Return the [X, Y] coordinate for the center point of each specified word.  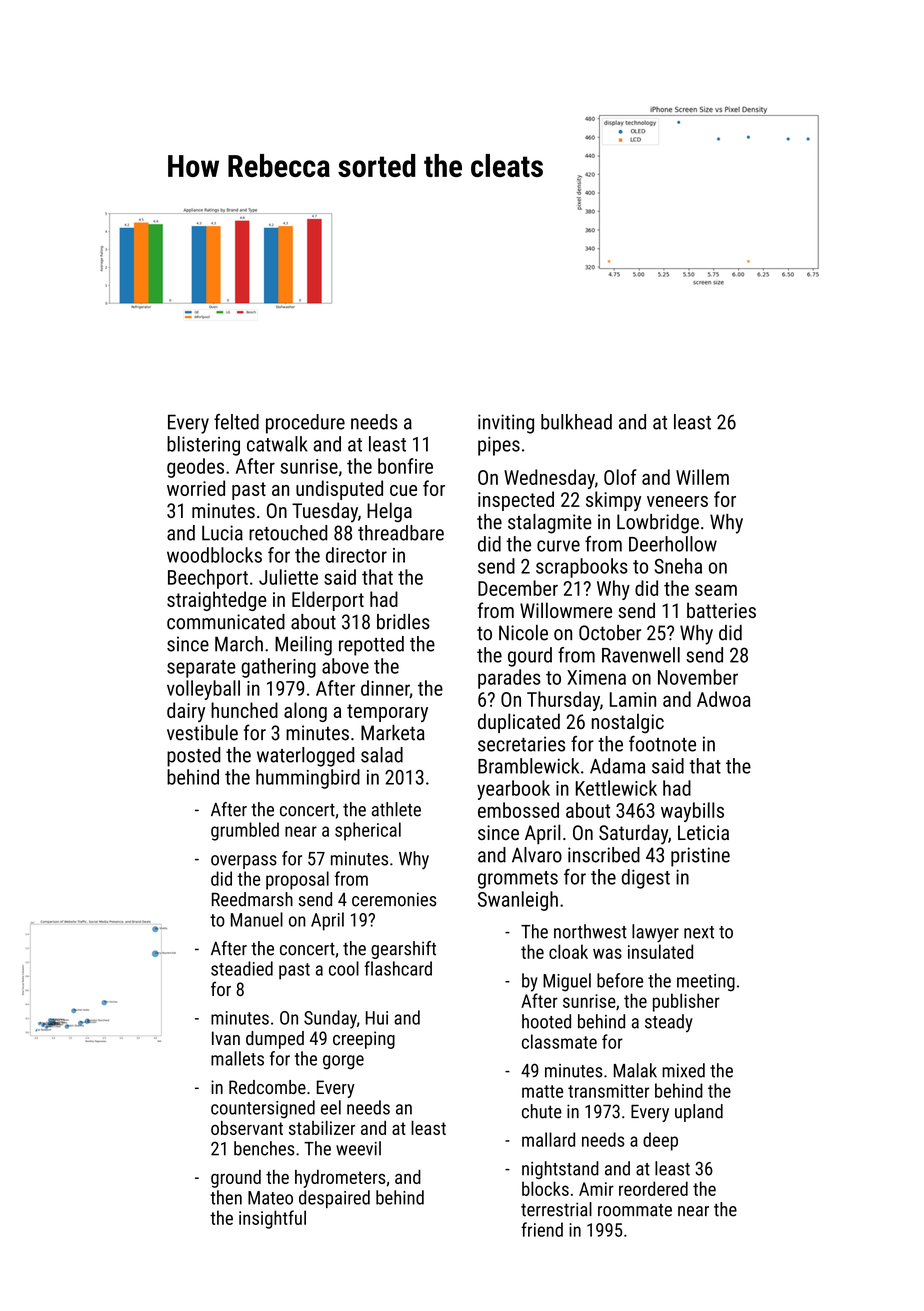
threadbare [401, 533]
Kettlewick [616, 788]
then [226, 1197]
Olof [620, 477]
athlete [396, 809]
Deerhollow [673, 544]
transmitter [608, 1091]
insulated [660, 951]
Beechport [208, 579]
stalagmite [550, 524]
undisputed [339, 490]
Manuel [257, 919]
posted [193, 757]
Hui [377, 1018]
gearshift [403, 950]
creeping [364, 1040]
